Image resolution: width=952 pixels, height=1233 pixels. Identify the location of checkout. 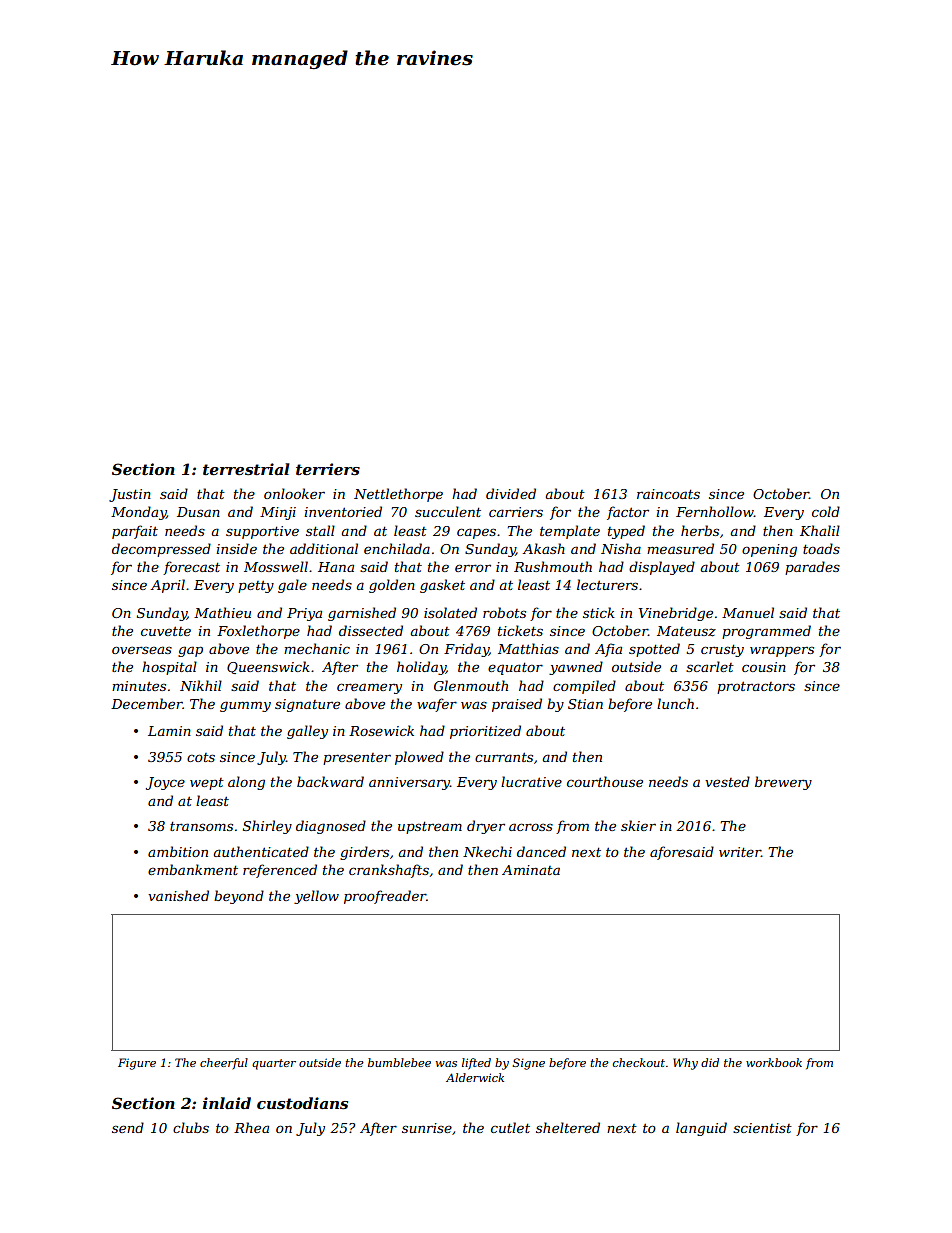
(639, 1062).
